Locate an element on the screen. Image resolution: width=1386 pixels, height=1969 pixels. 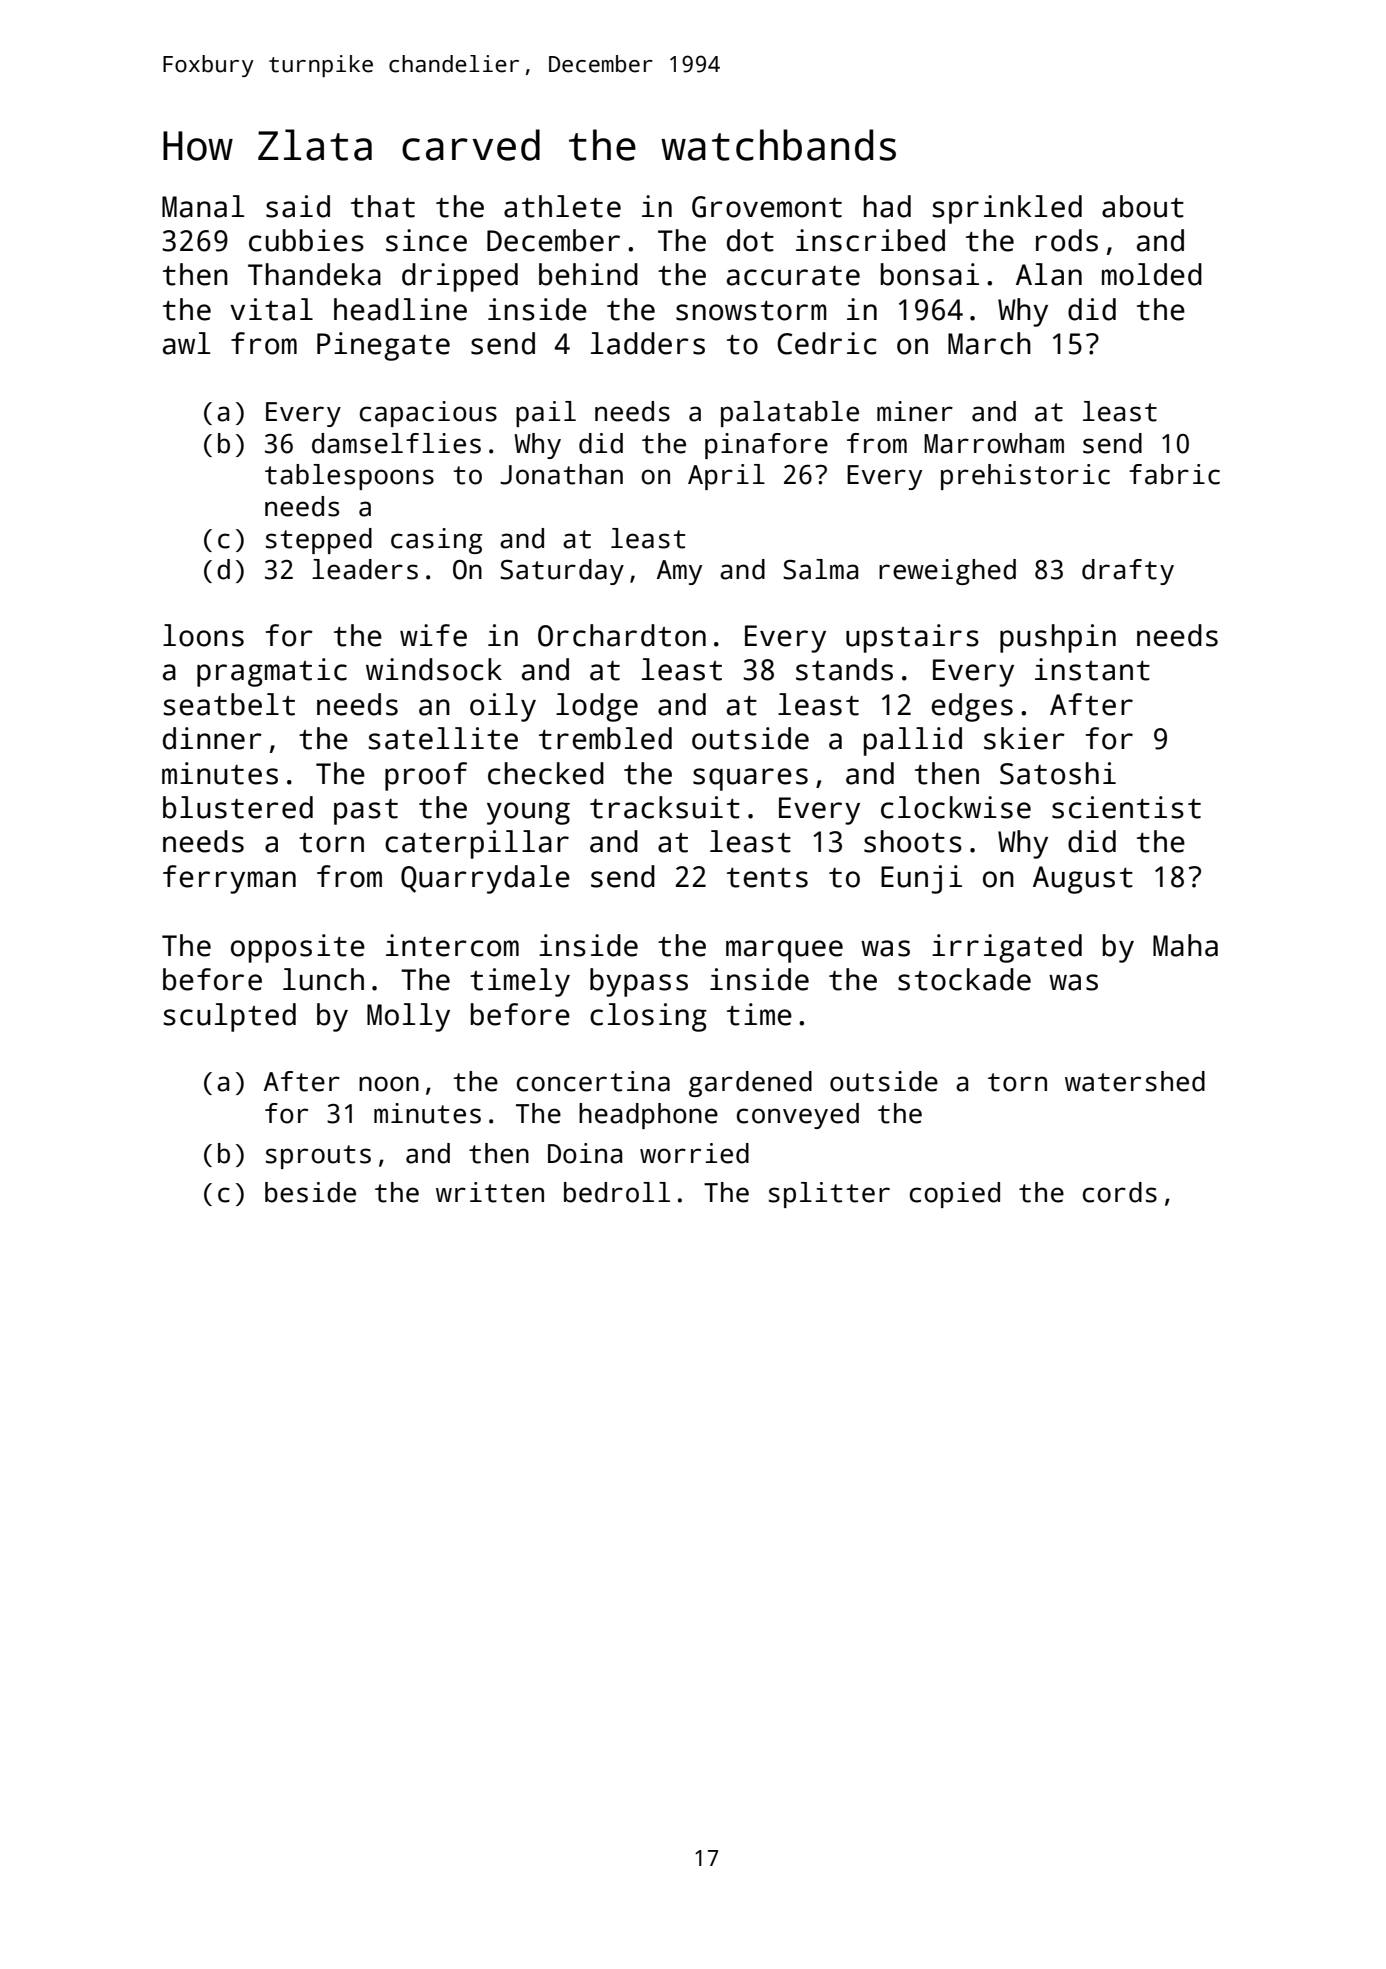
Cedric is located at coordinates (827, 343).
